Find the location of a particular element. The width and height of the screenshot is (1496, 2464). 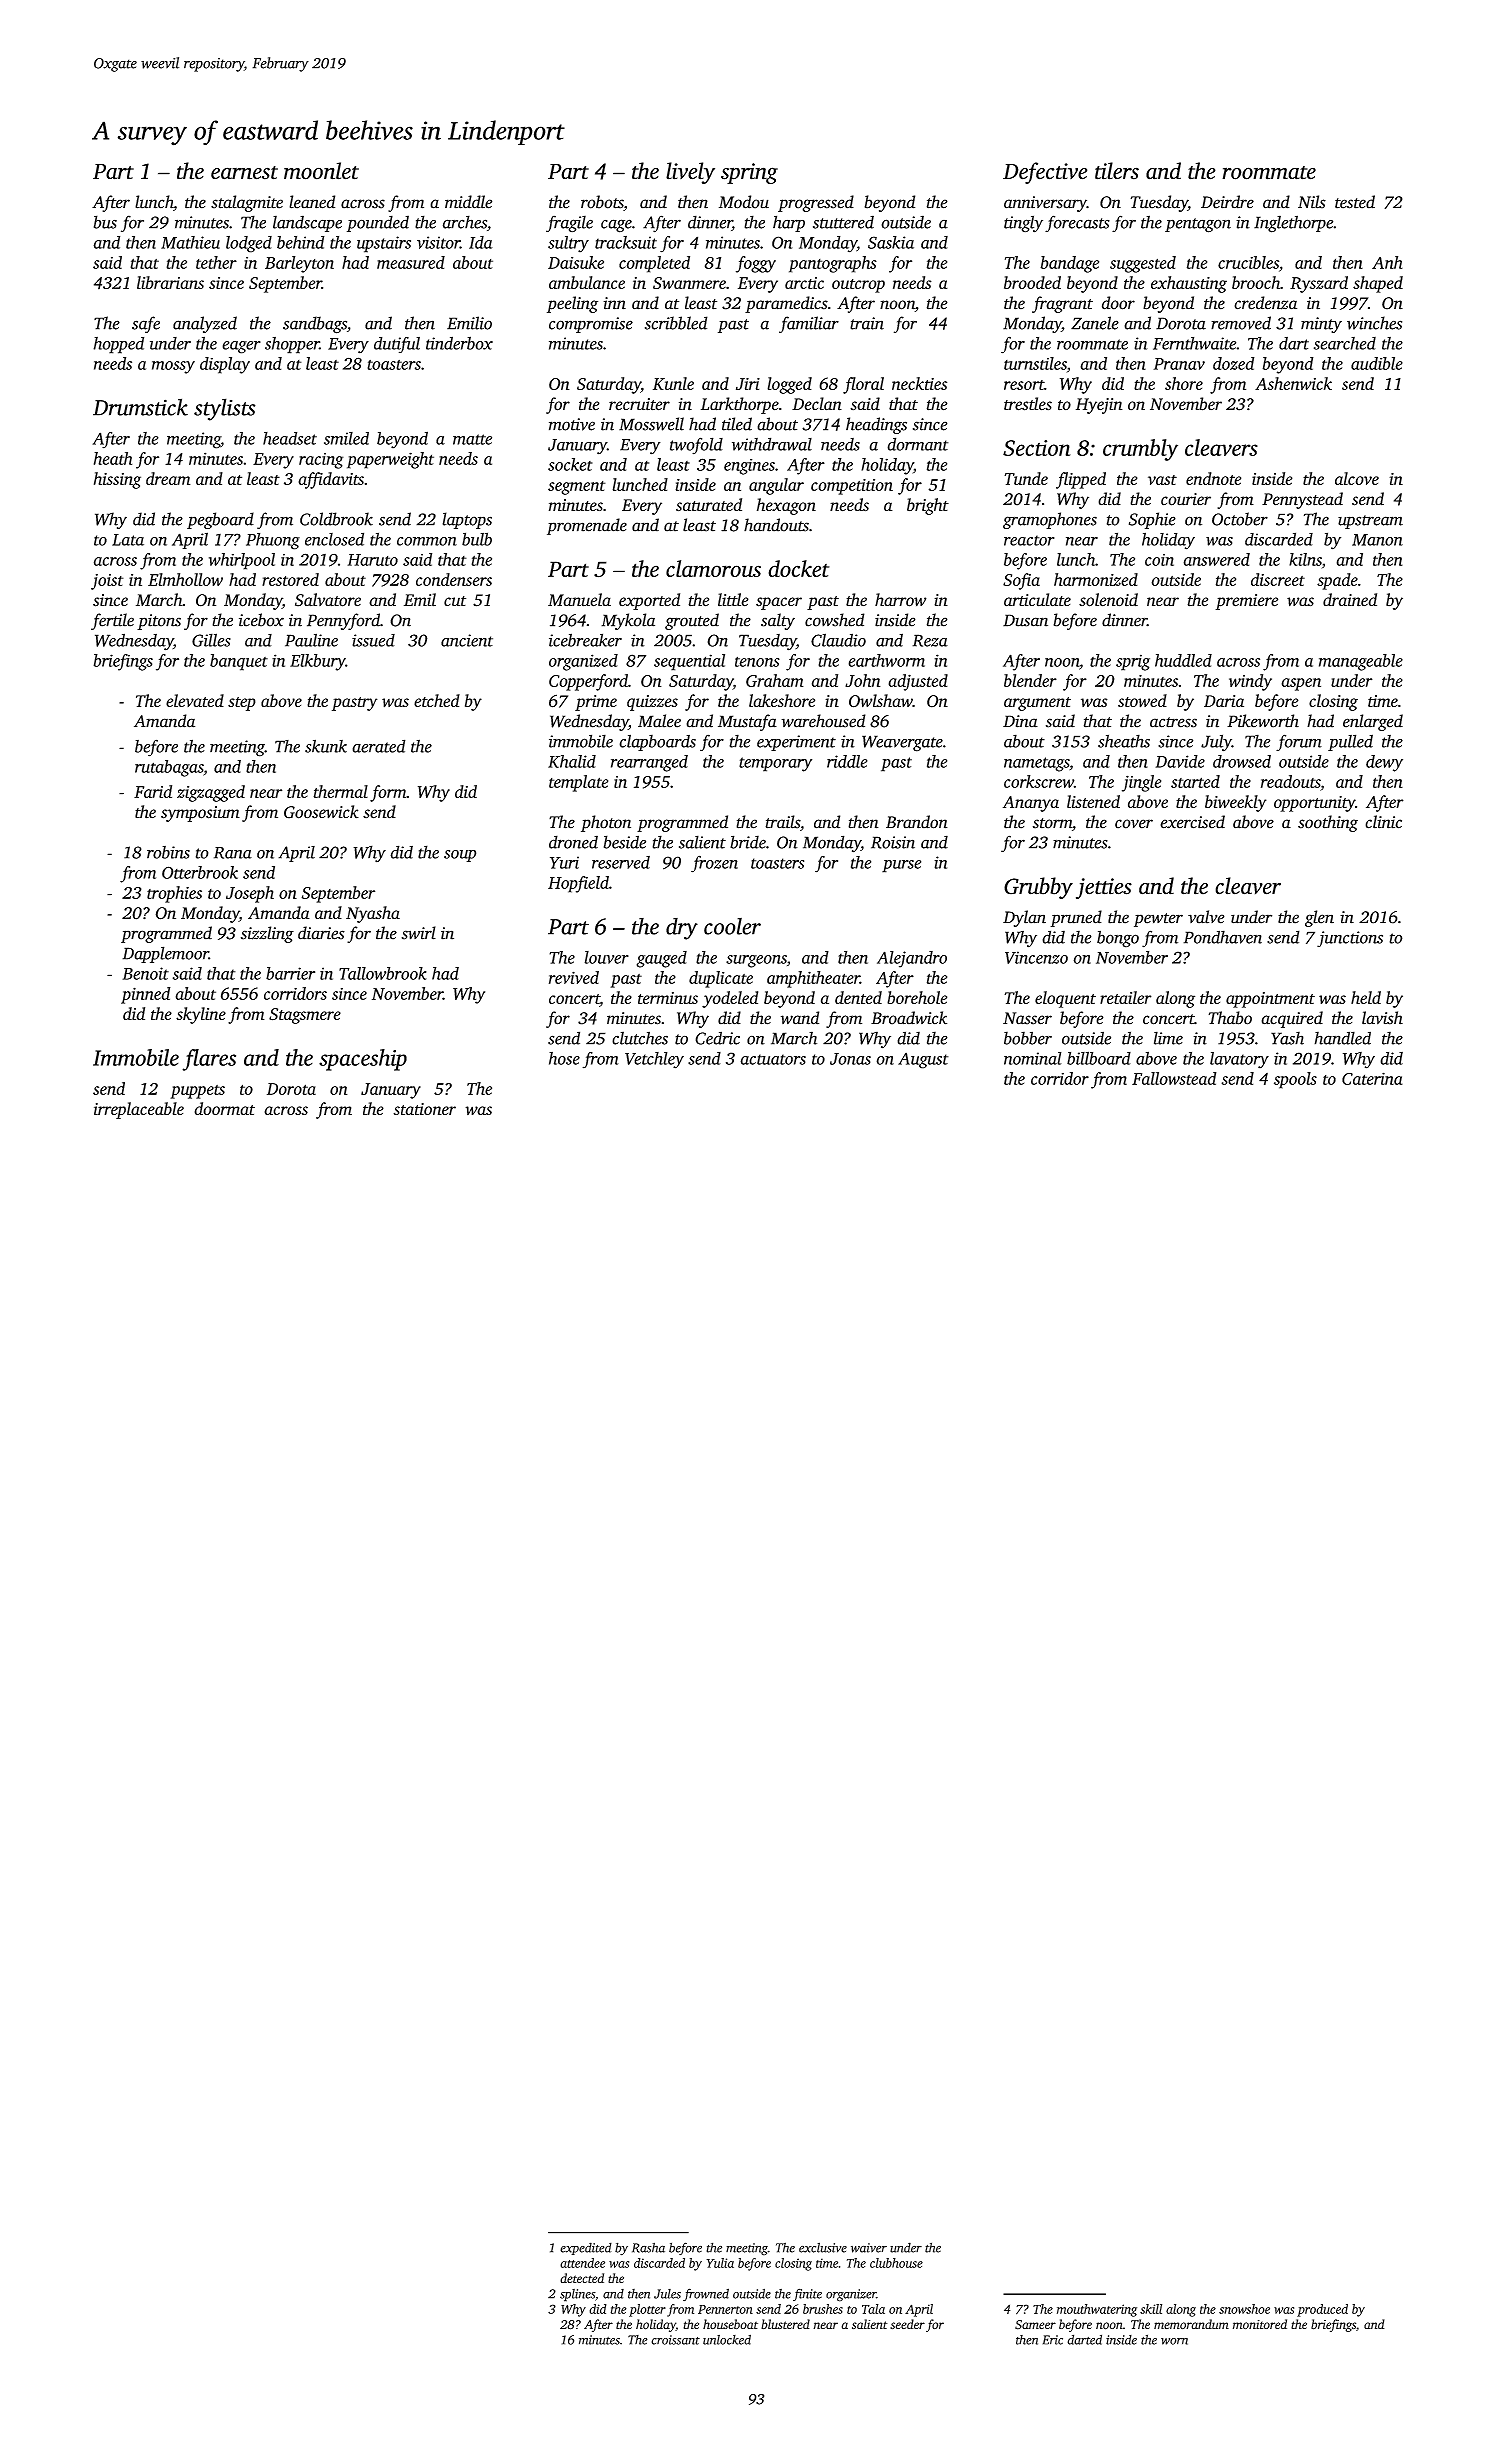

attendee is located at coordinates (582, 2263).
